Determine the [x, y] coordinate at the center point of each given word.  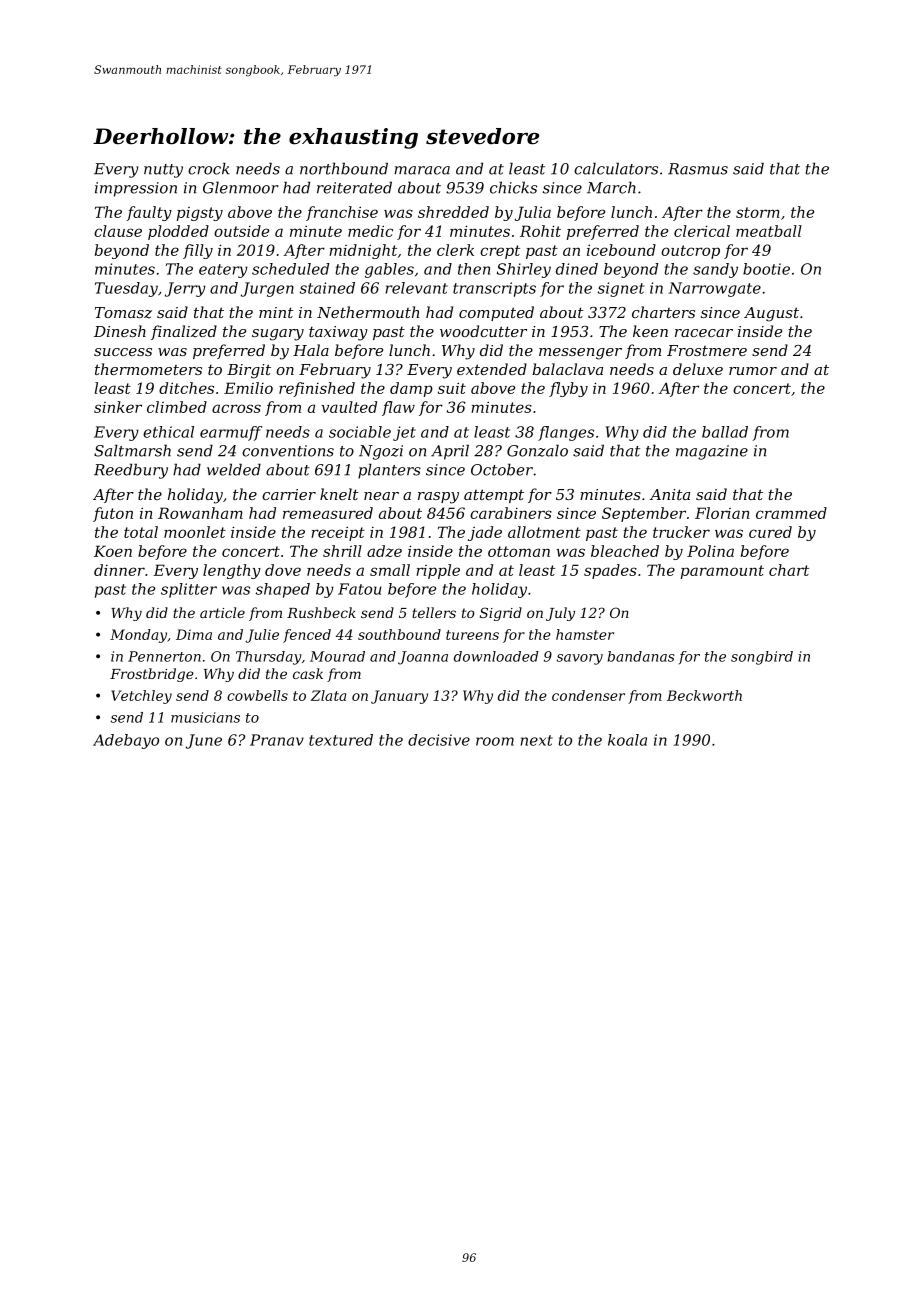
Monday [138, 636]
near [381, 496]
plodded [178, 232]
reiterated [354, 187]
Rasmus [698, 169]
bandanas [641, 656]
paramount [722, 572]
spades [610, 571]
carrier [289, 494]
